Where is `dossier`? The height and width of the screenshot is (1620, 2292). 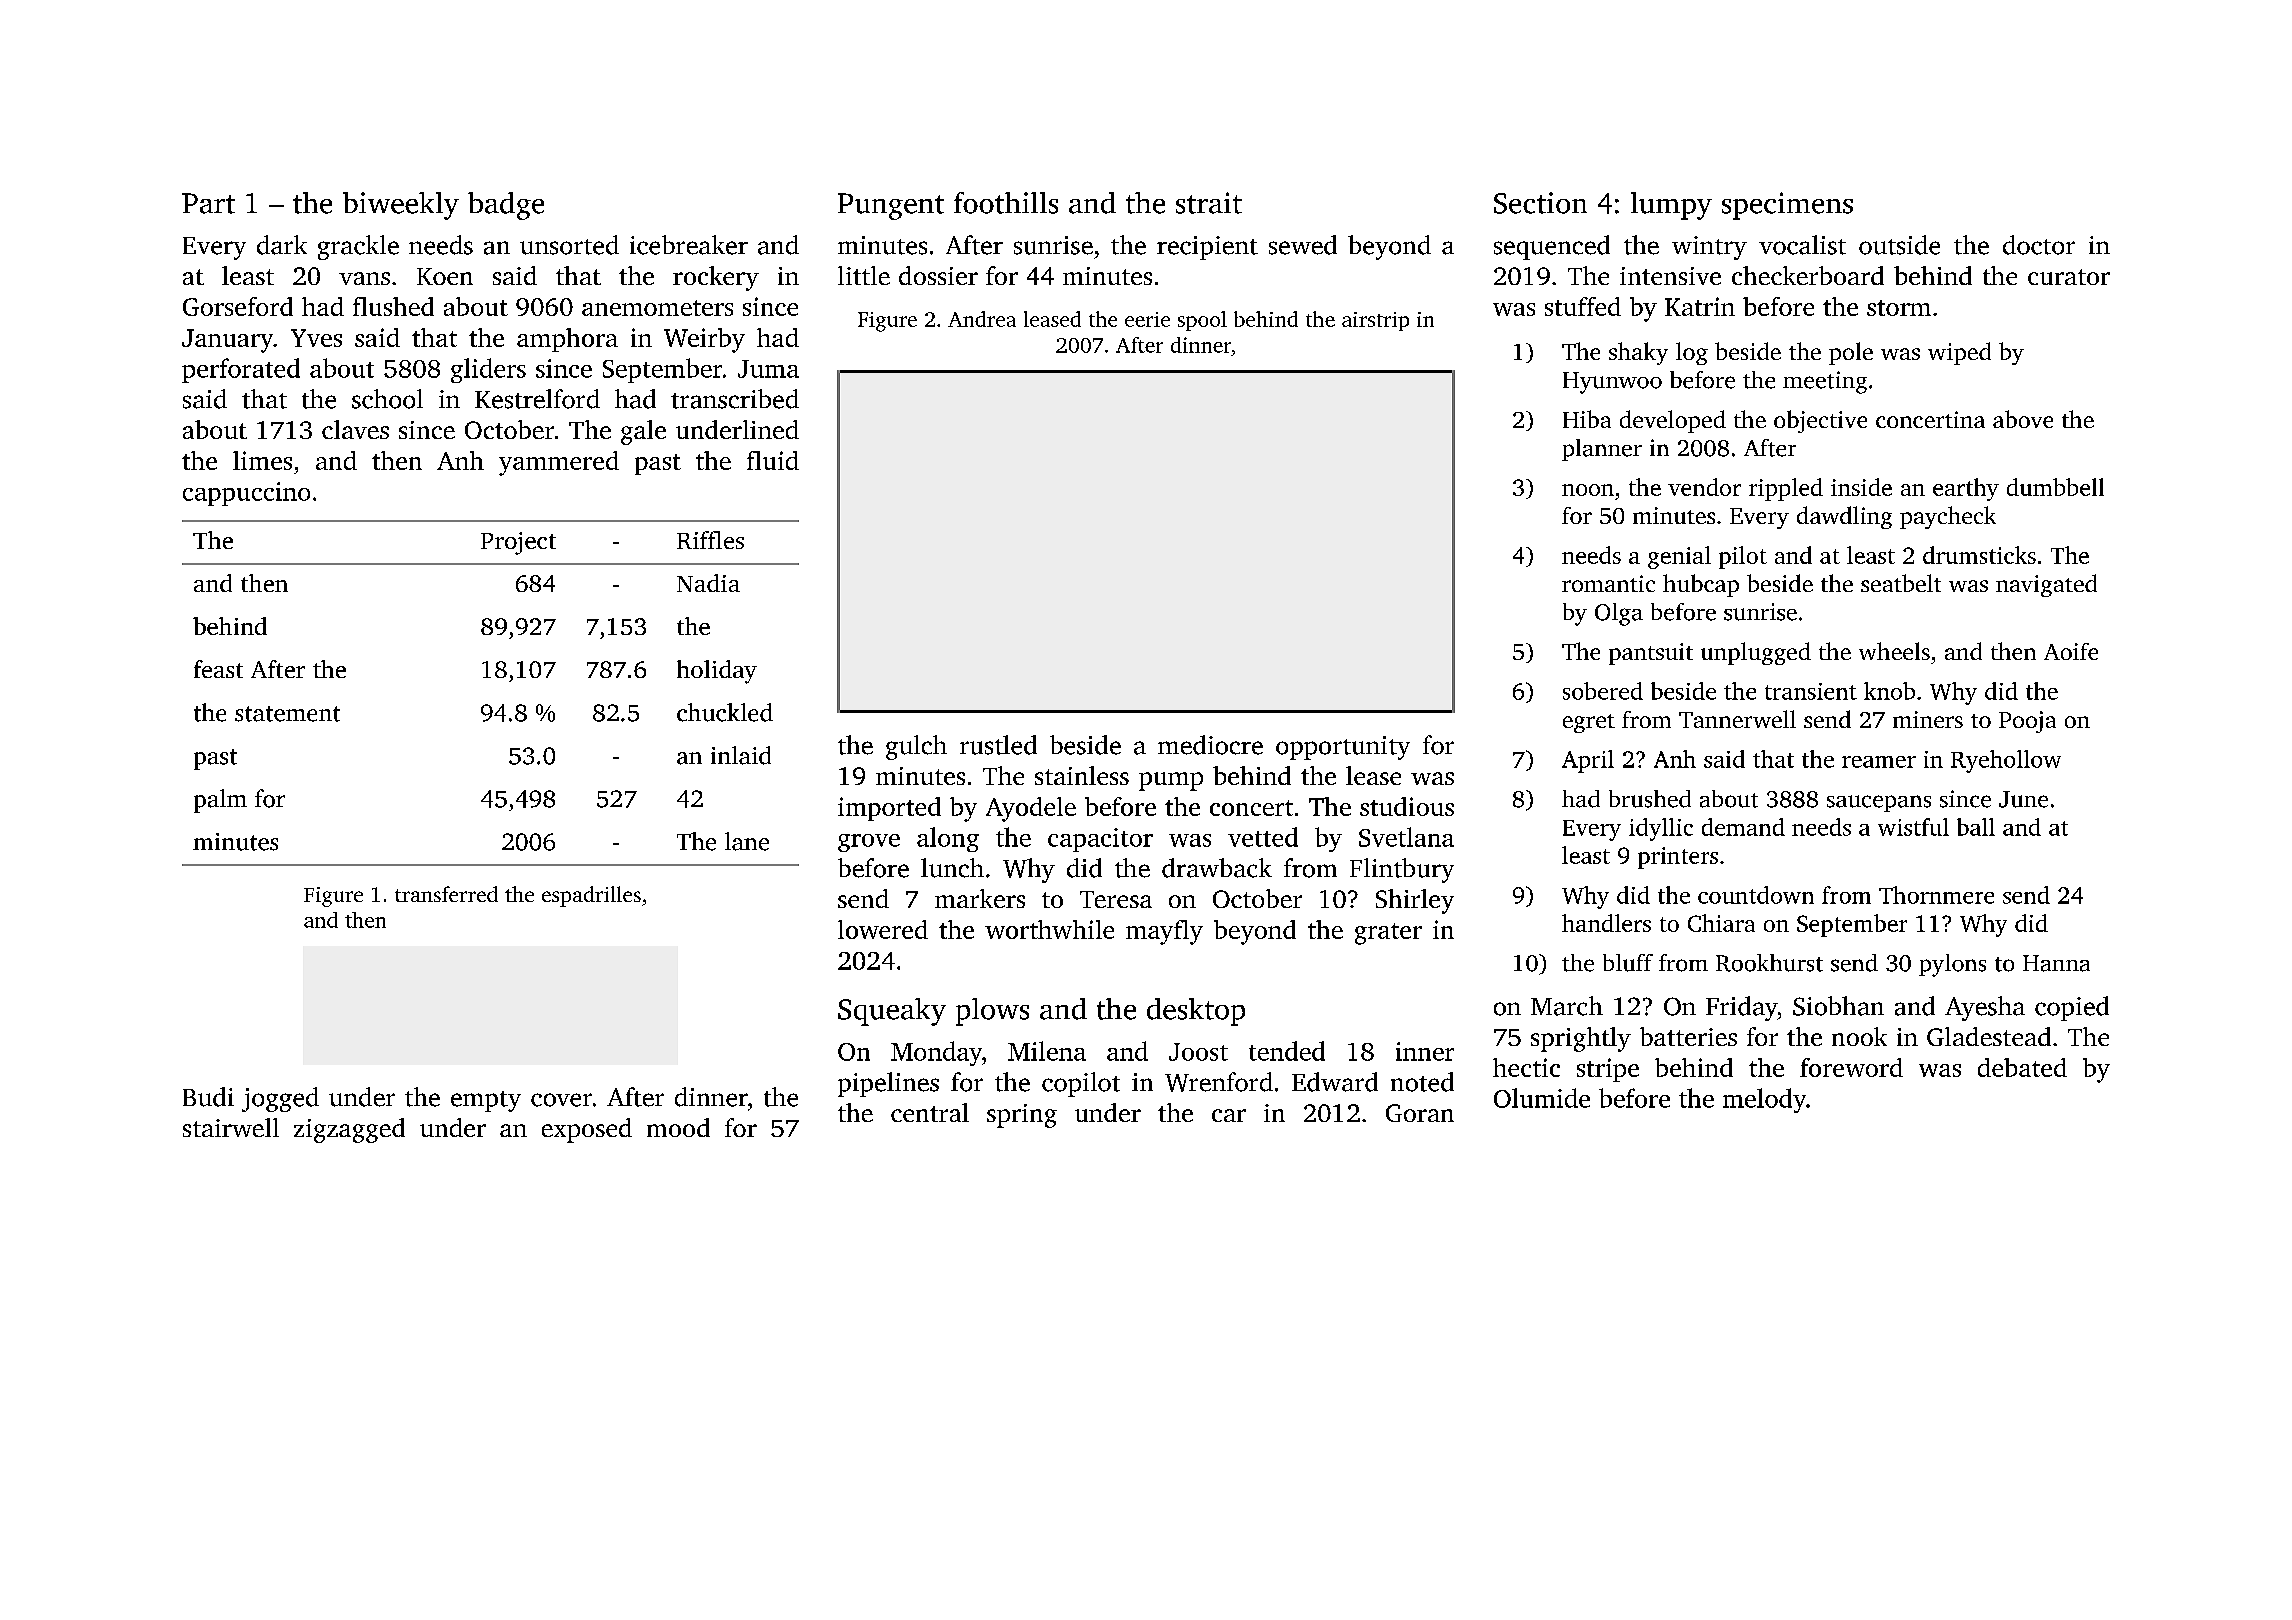
dossier is located at coordinates (938, 275).
